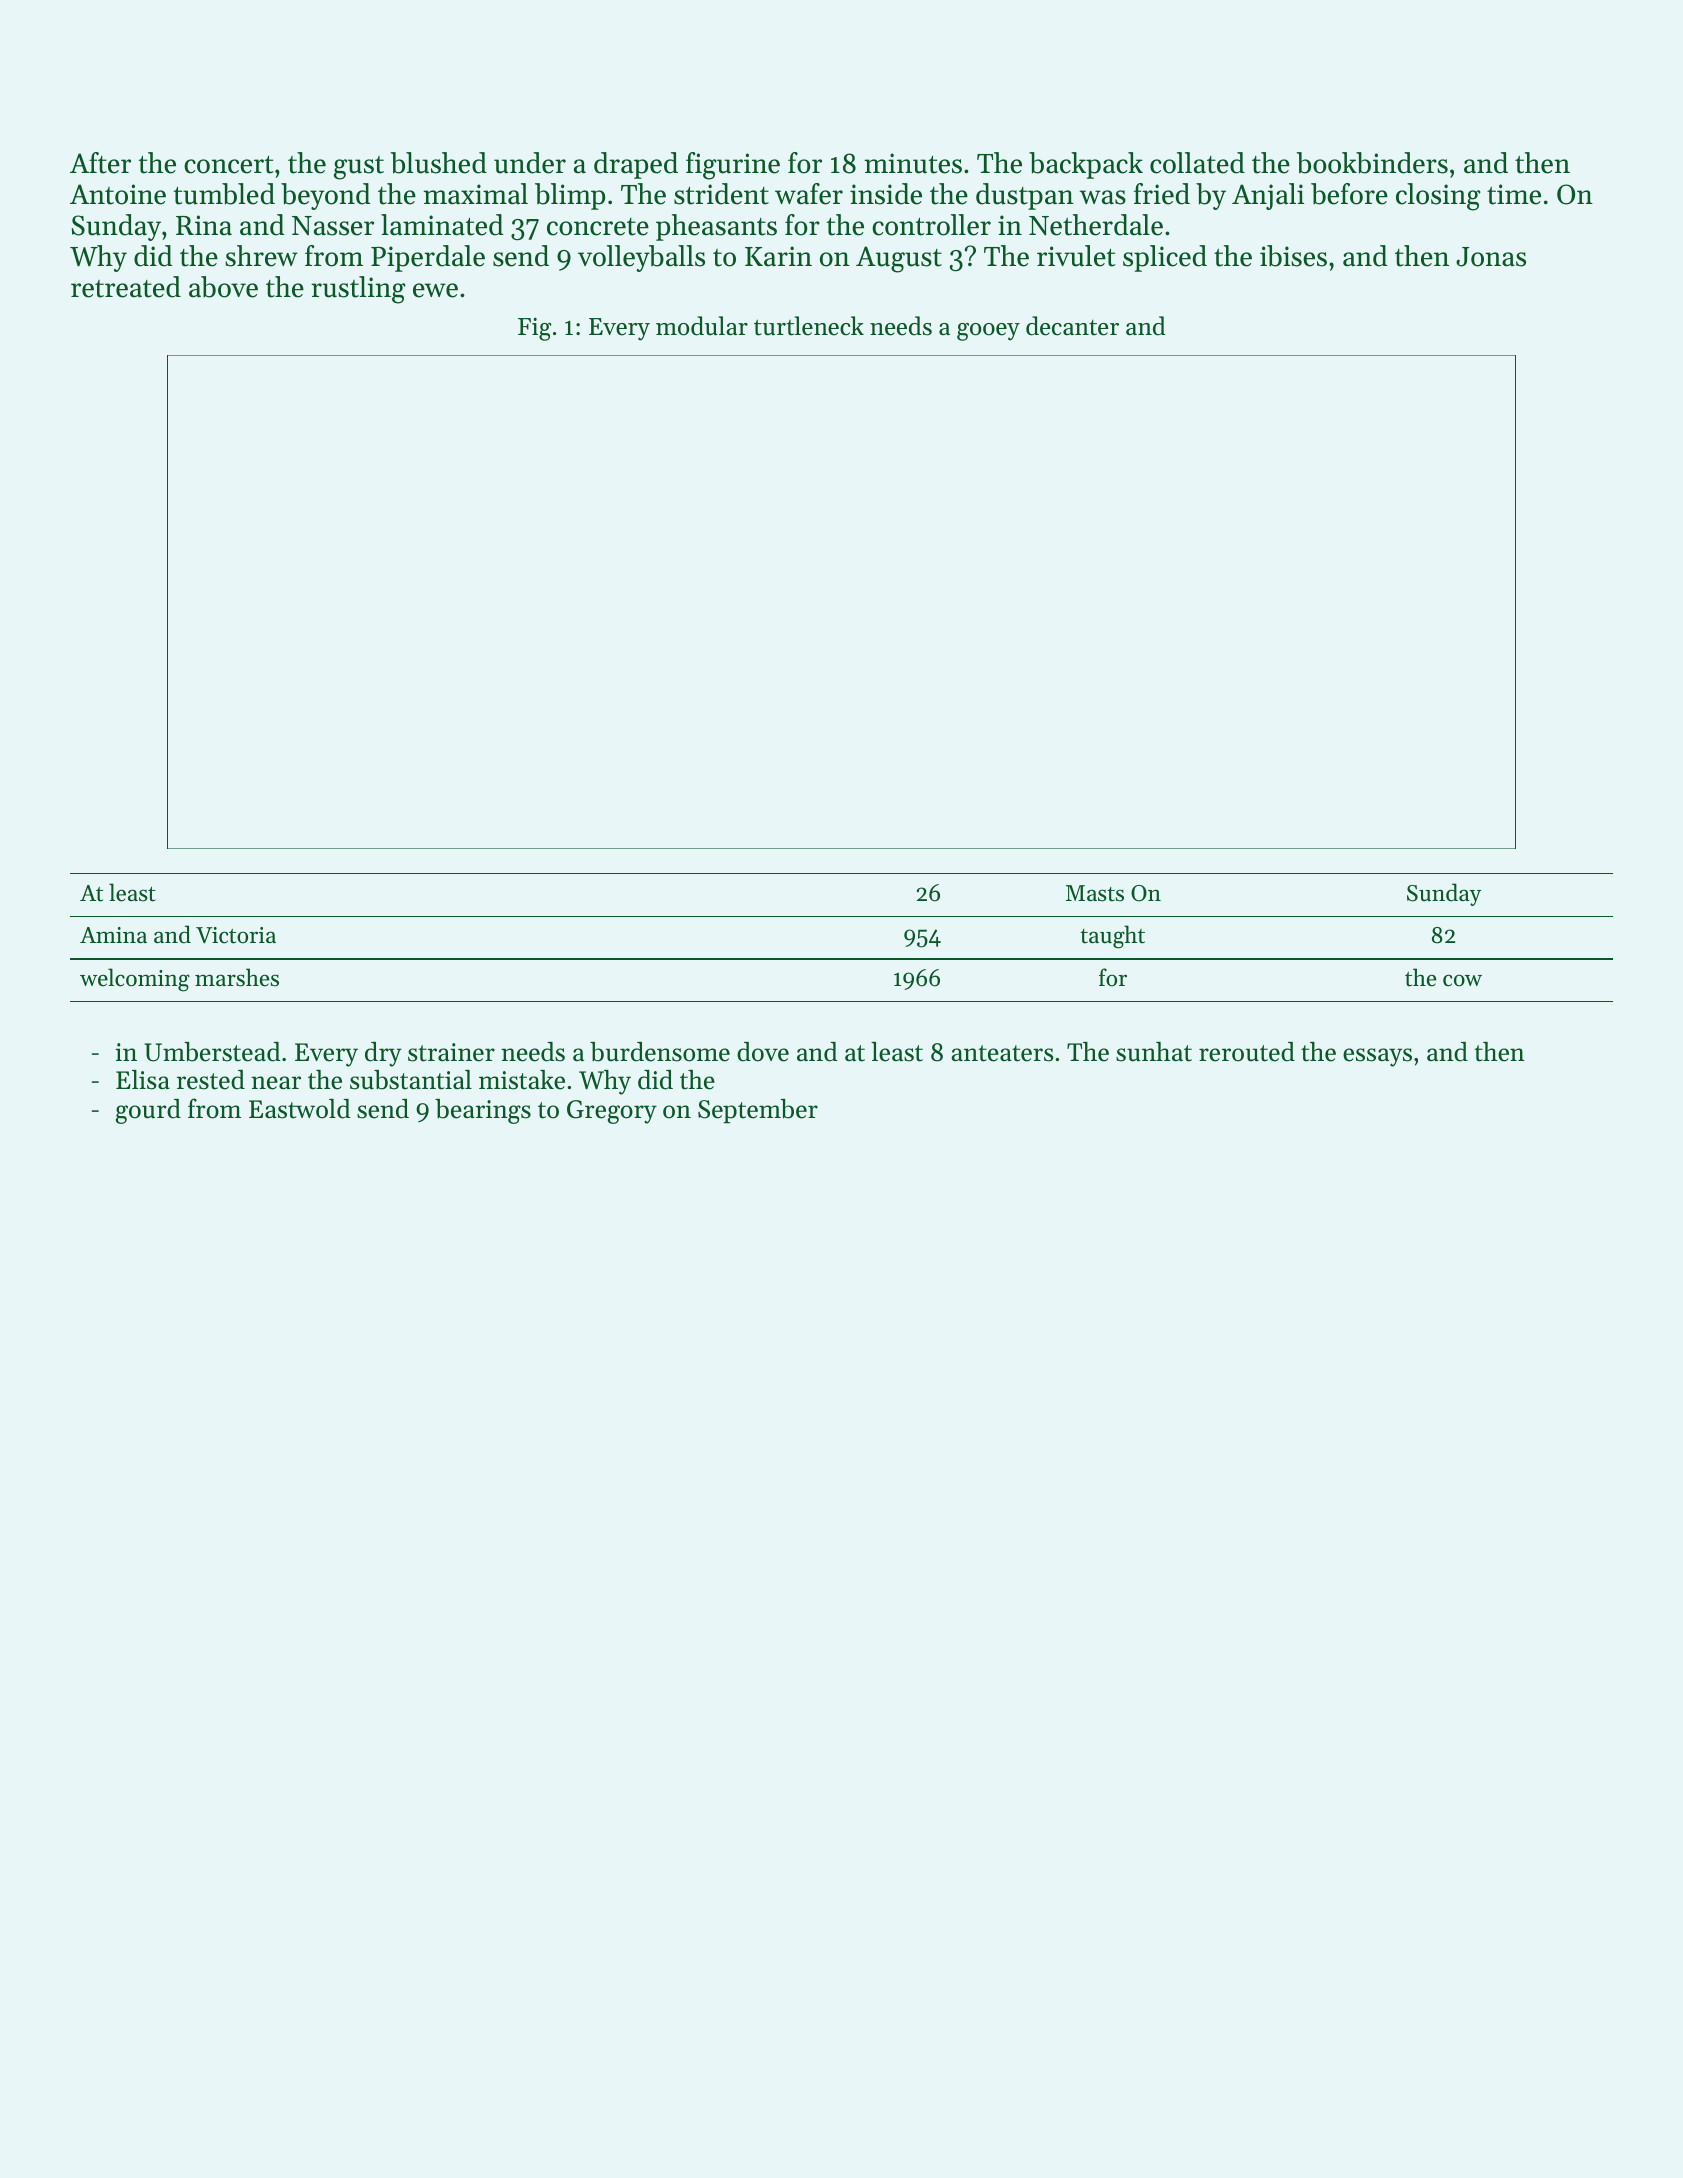 Image resolution: width=1683 pixels, height=2178 pixels. I want to click on cow, so click(1462, 980).
